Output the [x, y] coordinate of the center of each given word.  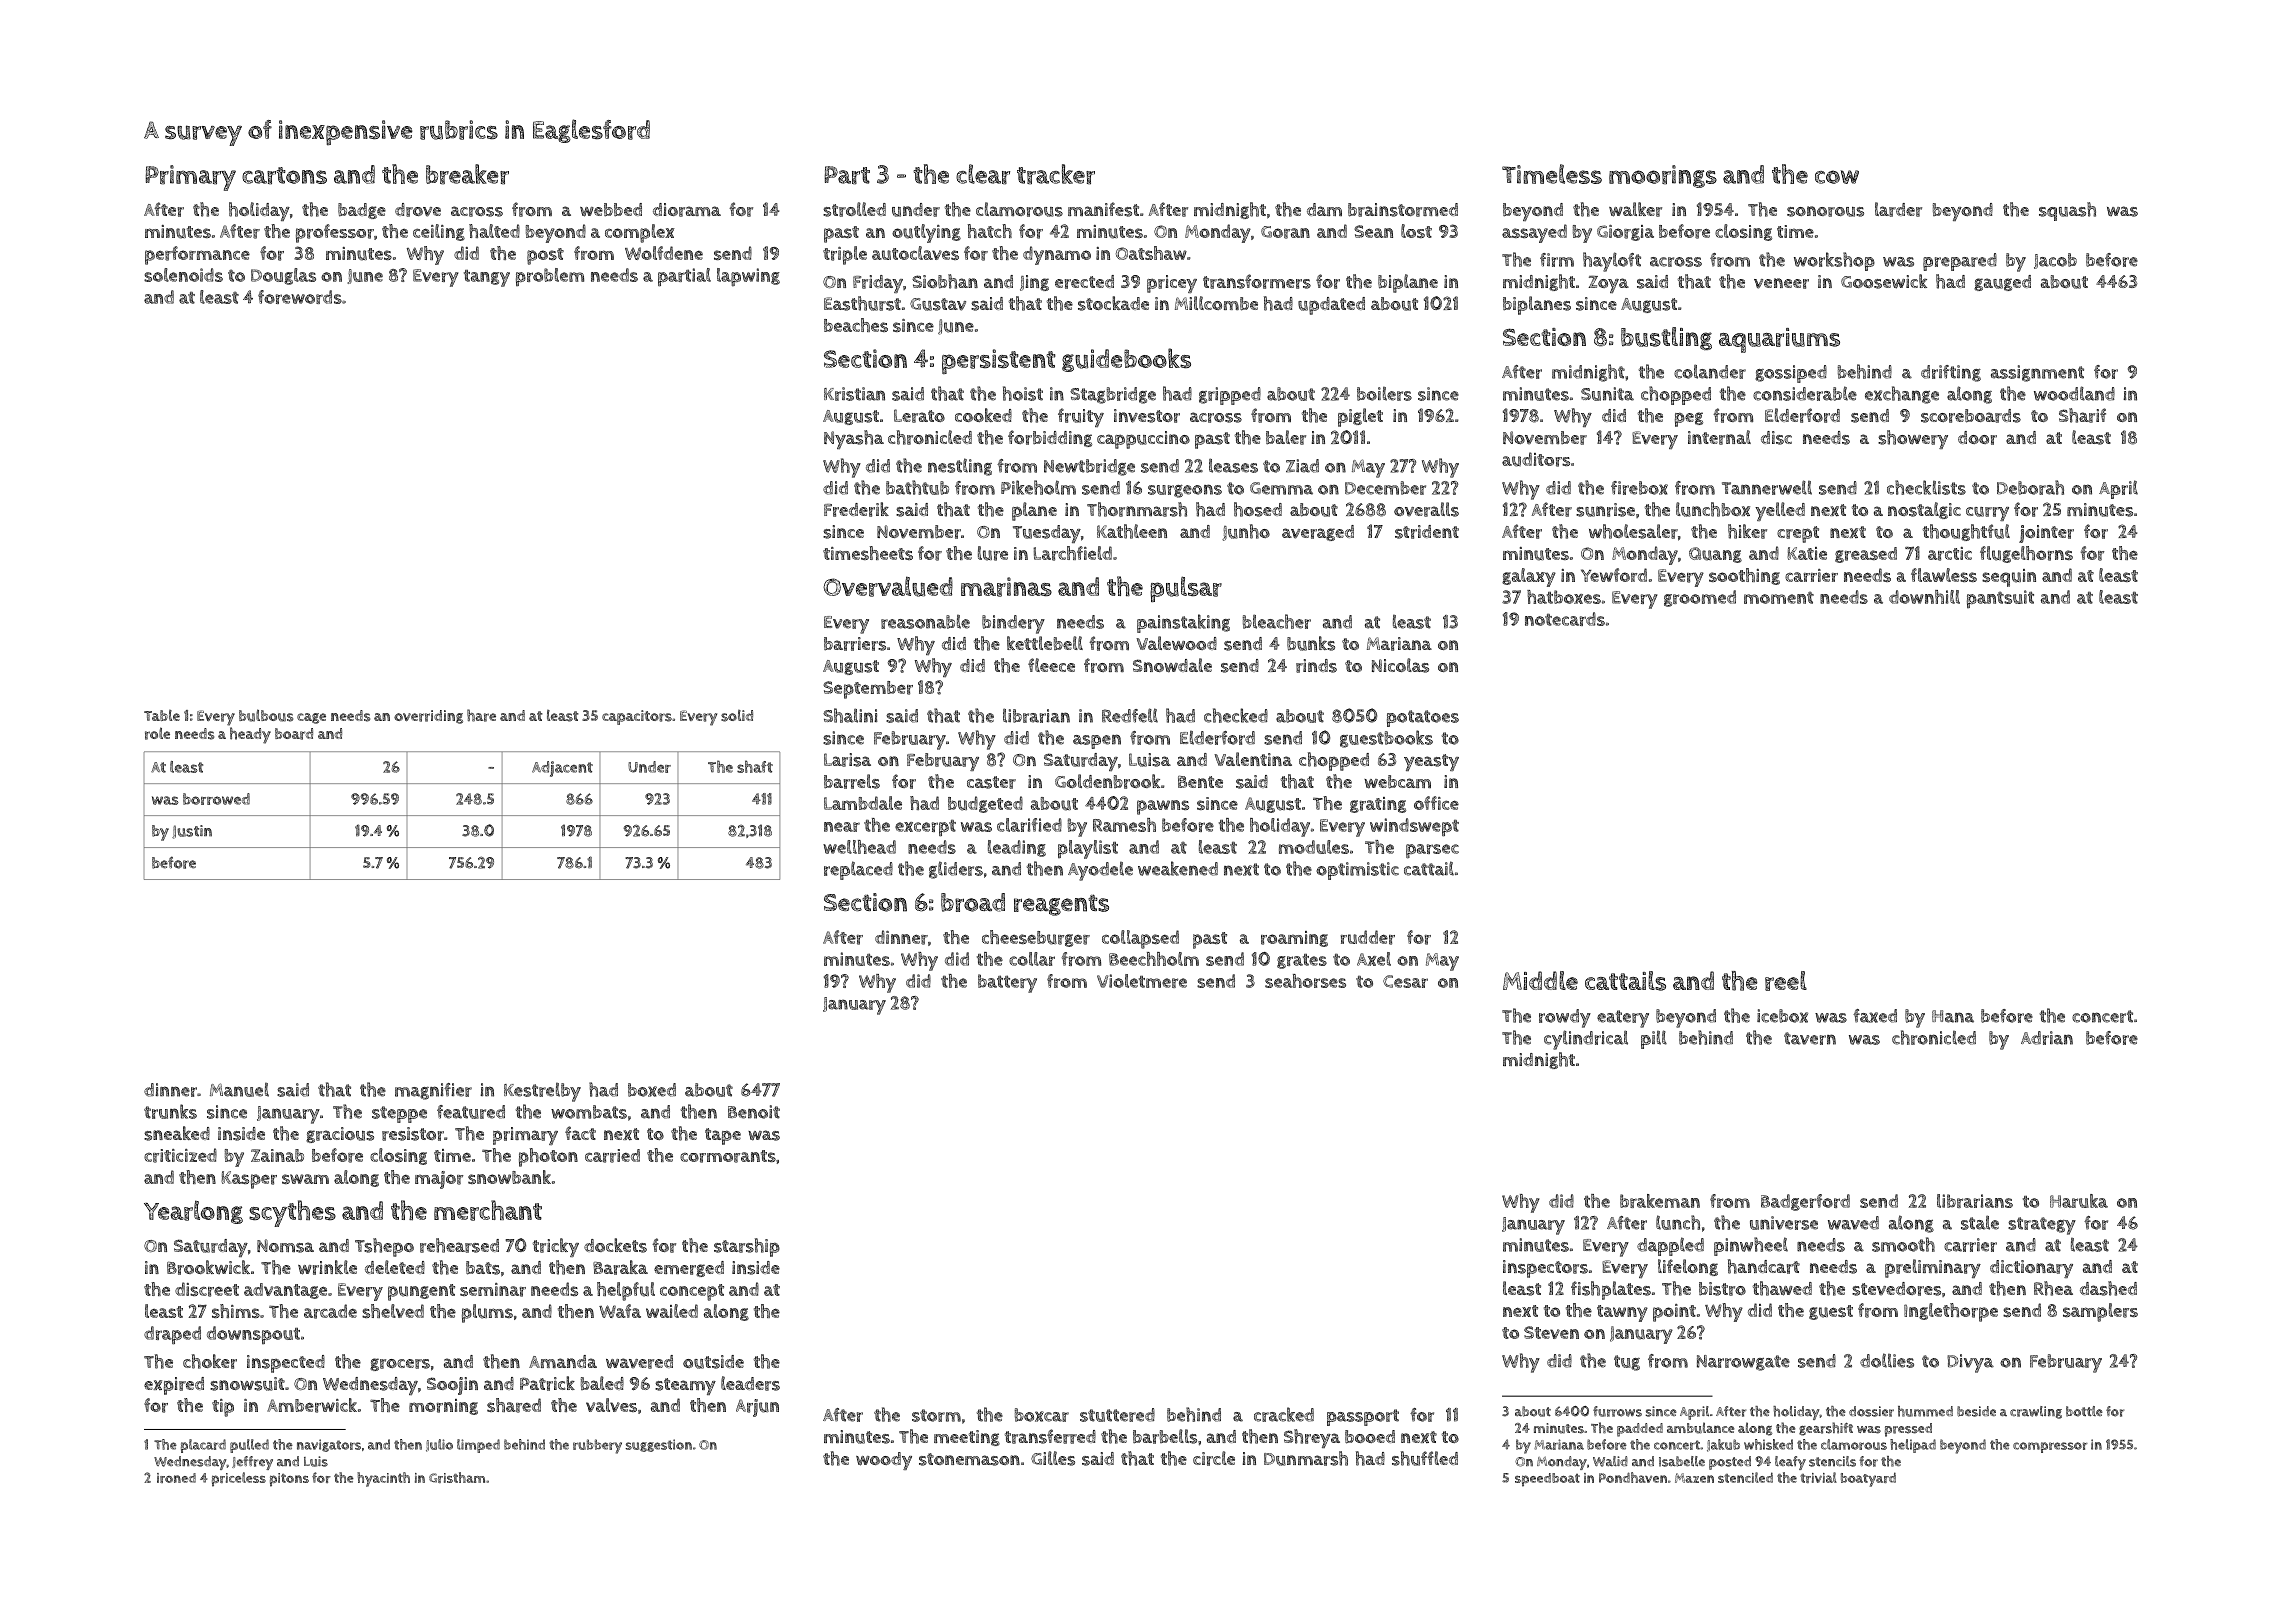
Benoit [754, 1112]
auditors [1536, 459]
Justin [192, 832]
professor [335, 233]
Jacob [2055, 261]
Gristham [457, 1477]
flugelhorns [2026, 554]
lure [993, 553]
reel [1786, 981]
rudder [1367, 937]
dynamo [1057, 255]
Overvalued [888, 586]
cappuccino [1143, 440]
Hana [1953, 1016]
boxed [652, 1090]
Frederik [856, 509]
